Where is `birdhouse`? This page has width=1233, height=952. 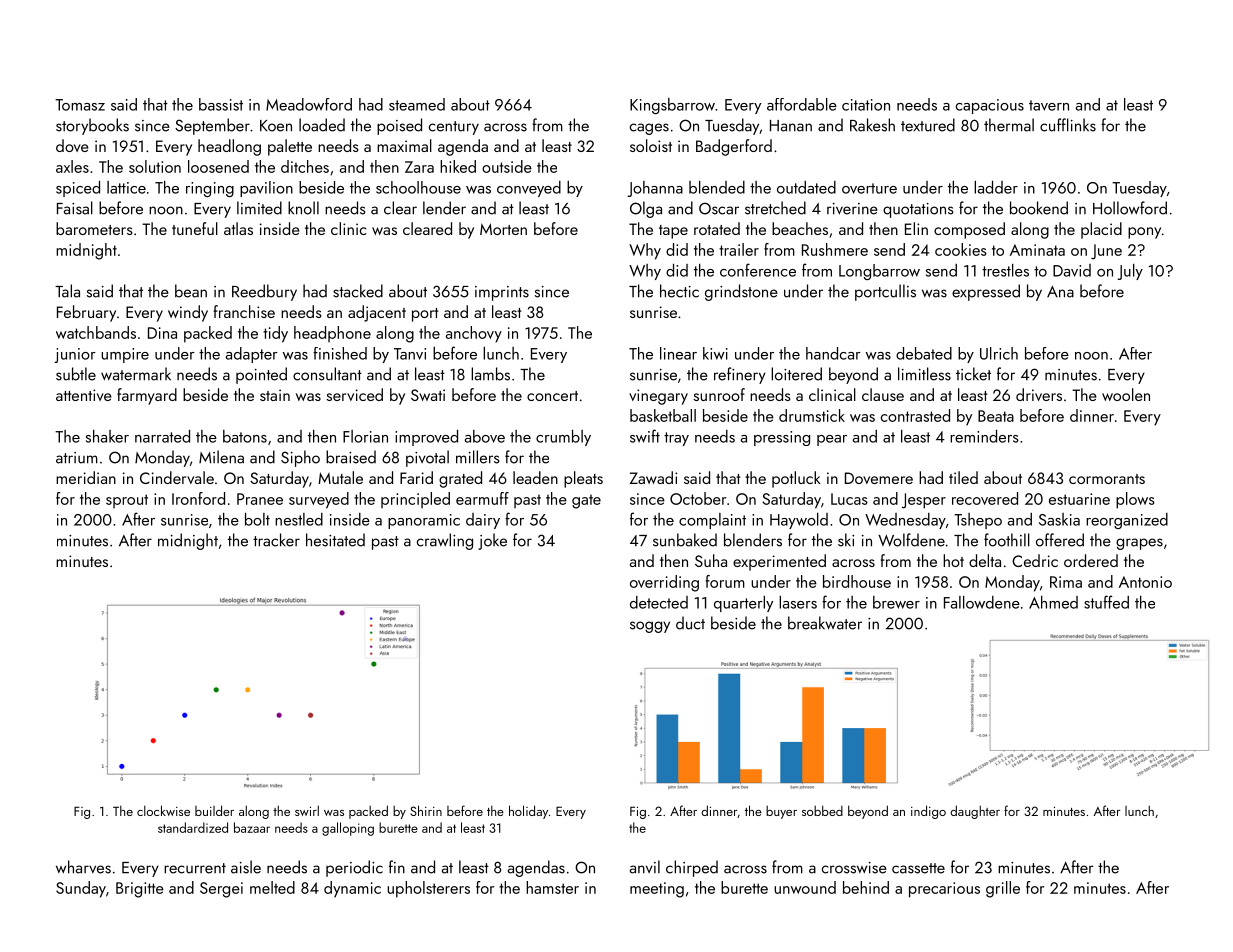 birdhouse is located at coordinates (857, 581).
